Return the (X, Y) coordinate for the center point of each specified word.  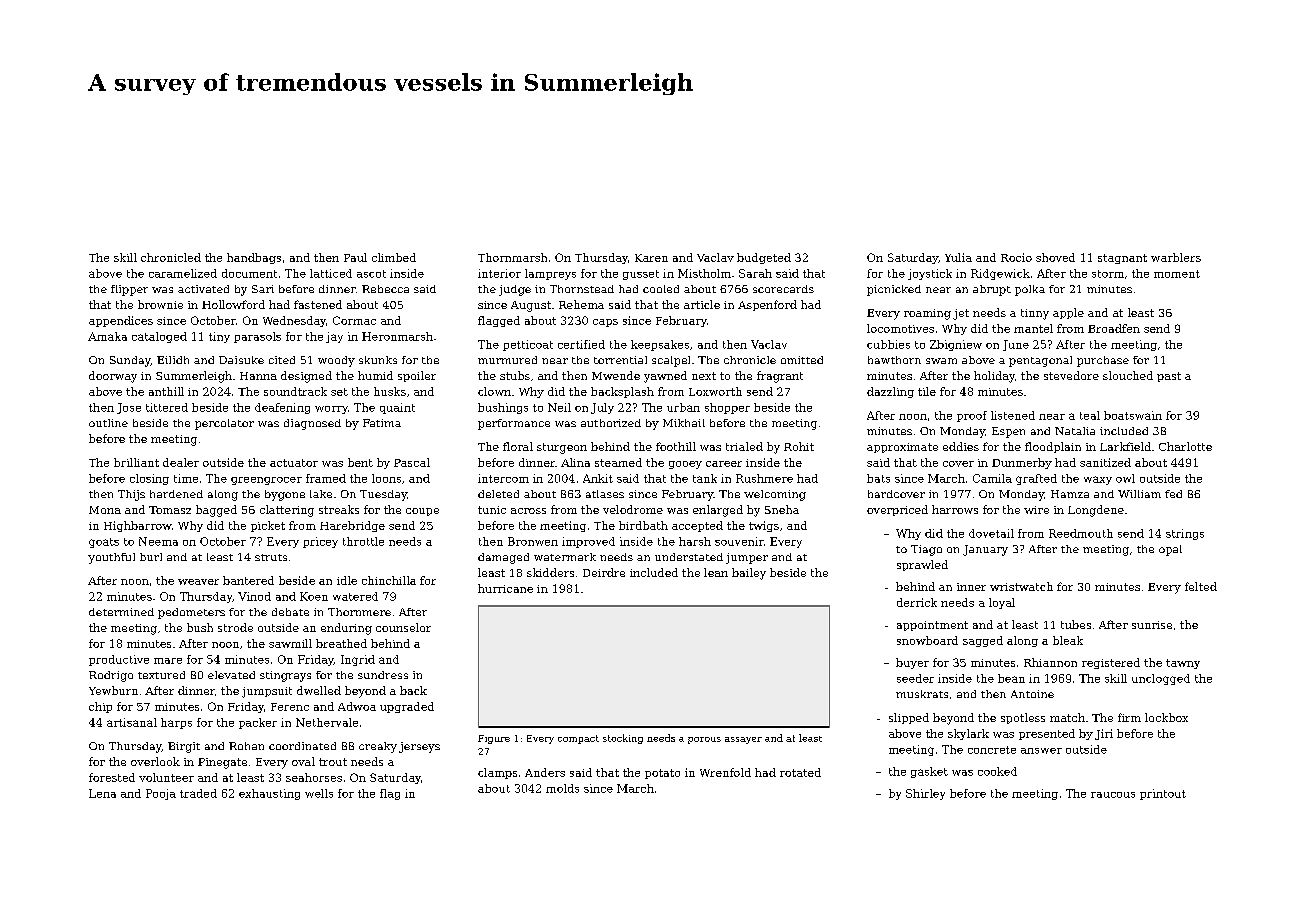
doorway (113, 377)
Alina (575, 462)
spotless (1023, 718)
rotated (800, 772)
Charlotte (1185, 446)
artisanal (132, 722)
